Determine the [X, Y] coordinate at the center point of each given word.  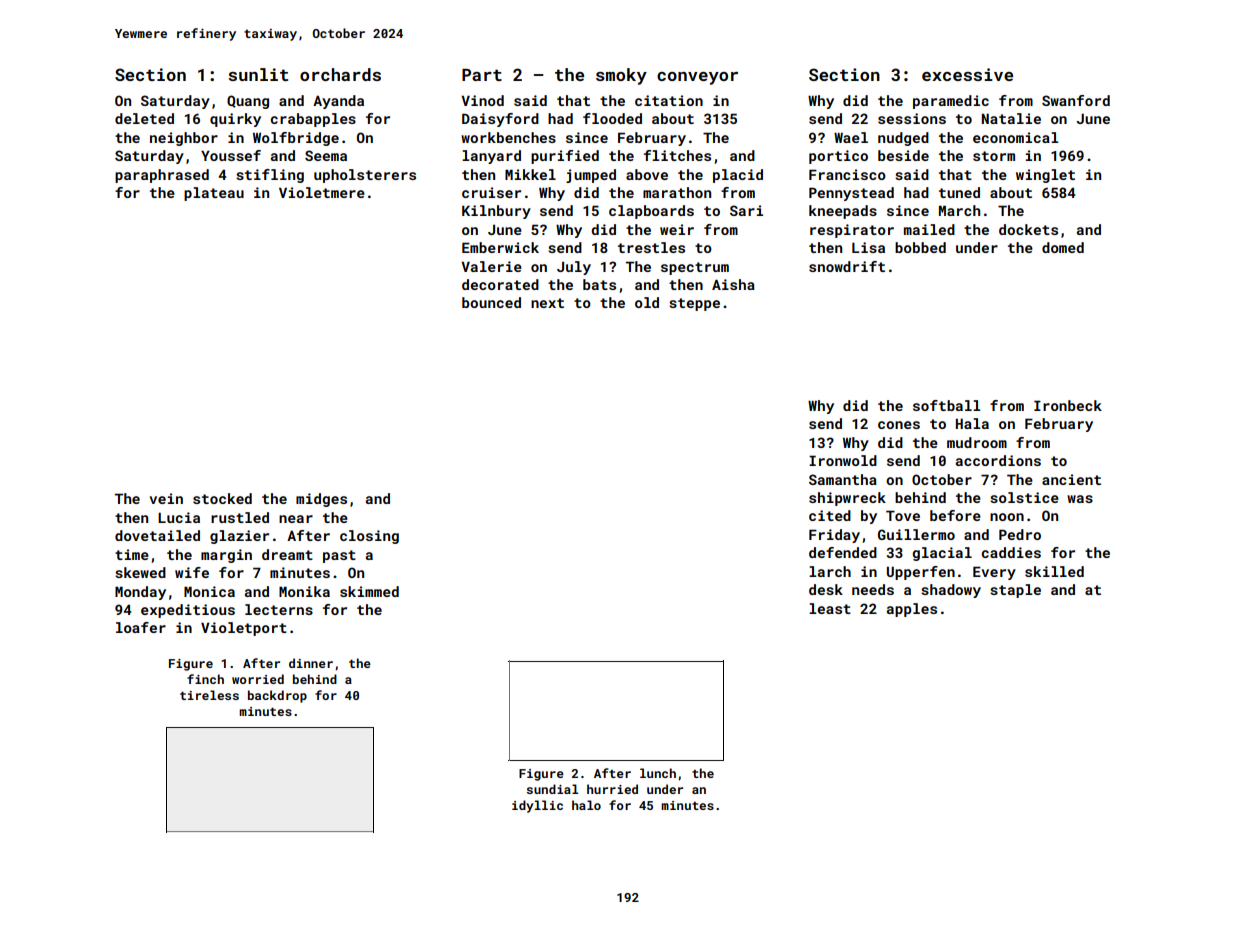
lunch [658, 773]
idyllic [537, 806]
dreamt [287, 554]
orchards [340, 74]
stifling [270, 176]
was [1080, 499]
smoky [621, 76]
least [830, 608]
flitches [677, 155]
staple [1015, 591]
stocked [222, 498]
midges [321, 500]
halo [586, 805]
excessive [967, 74]
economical [1015, 137]
